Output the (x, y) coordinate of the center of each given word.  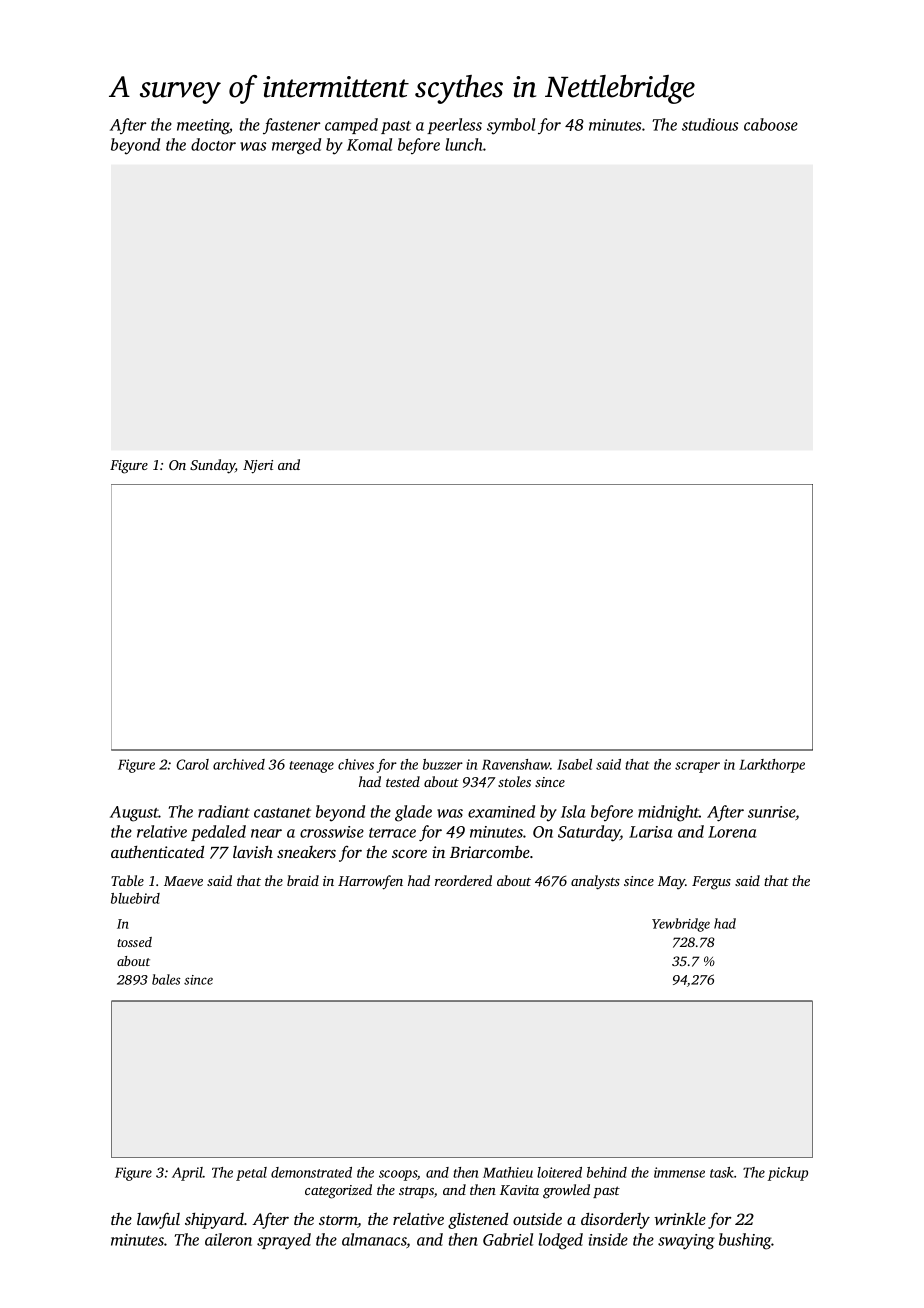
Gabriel (508, 1239)
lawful (158, 1220)
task (722, 1172)
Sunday (212, 466)
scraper (697, 767)
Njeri (258, 467)
